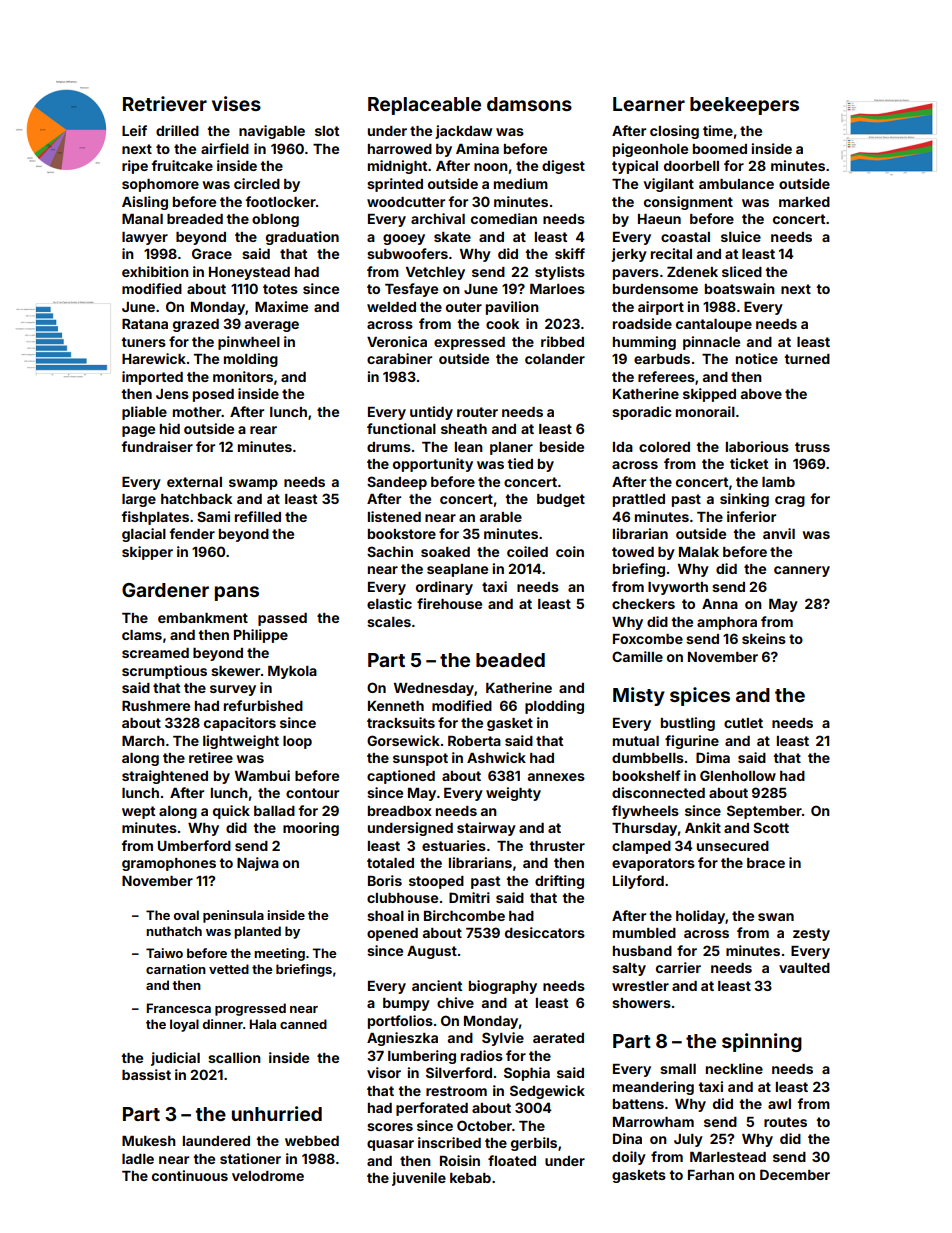  I want to click on Harewick, so click(154, 358).
